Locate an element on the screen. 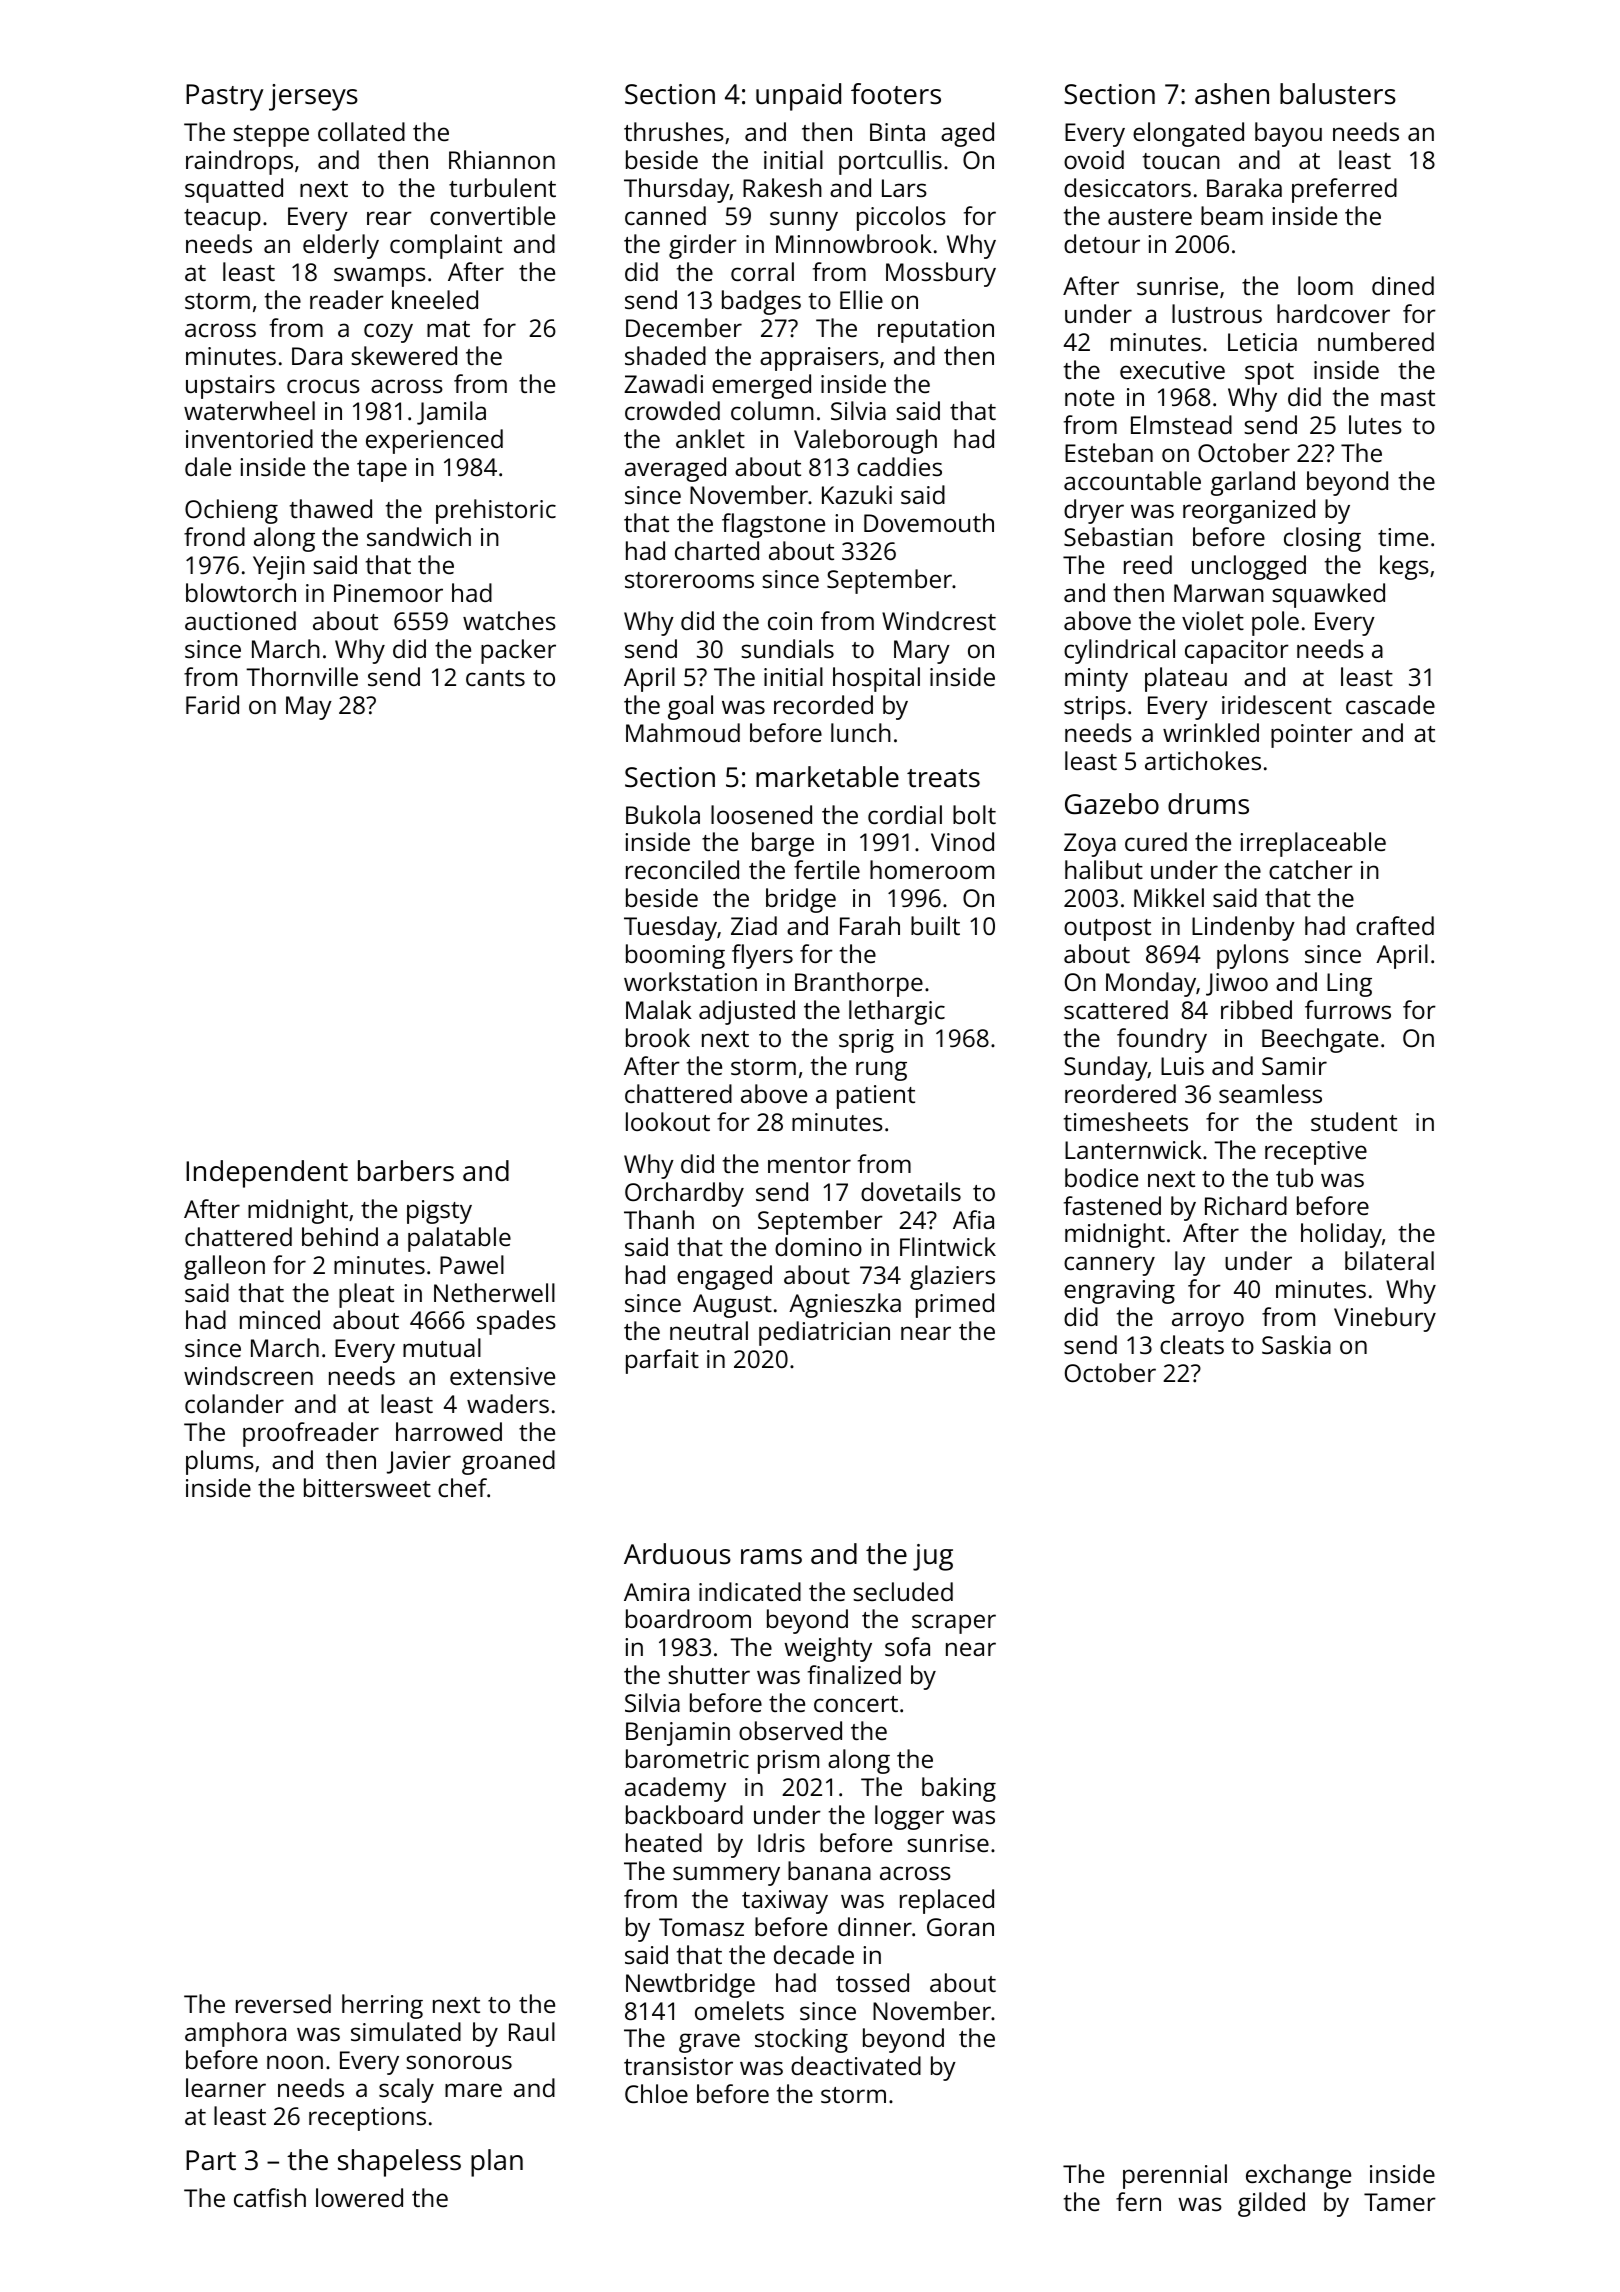 This screenshot has height=2292, width=1620. amphora is located at coordinates (235, 2034).
